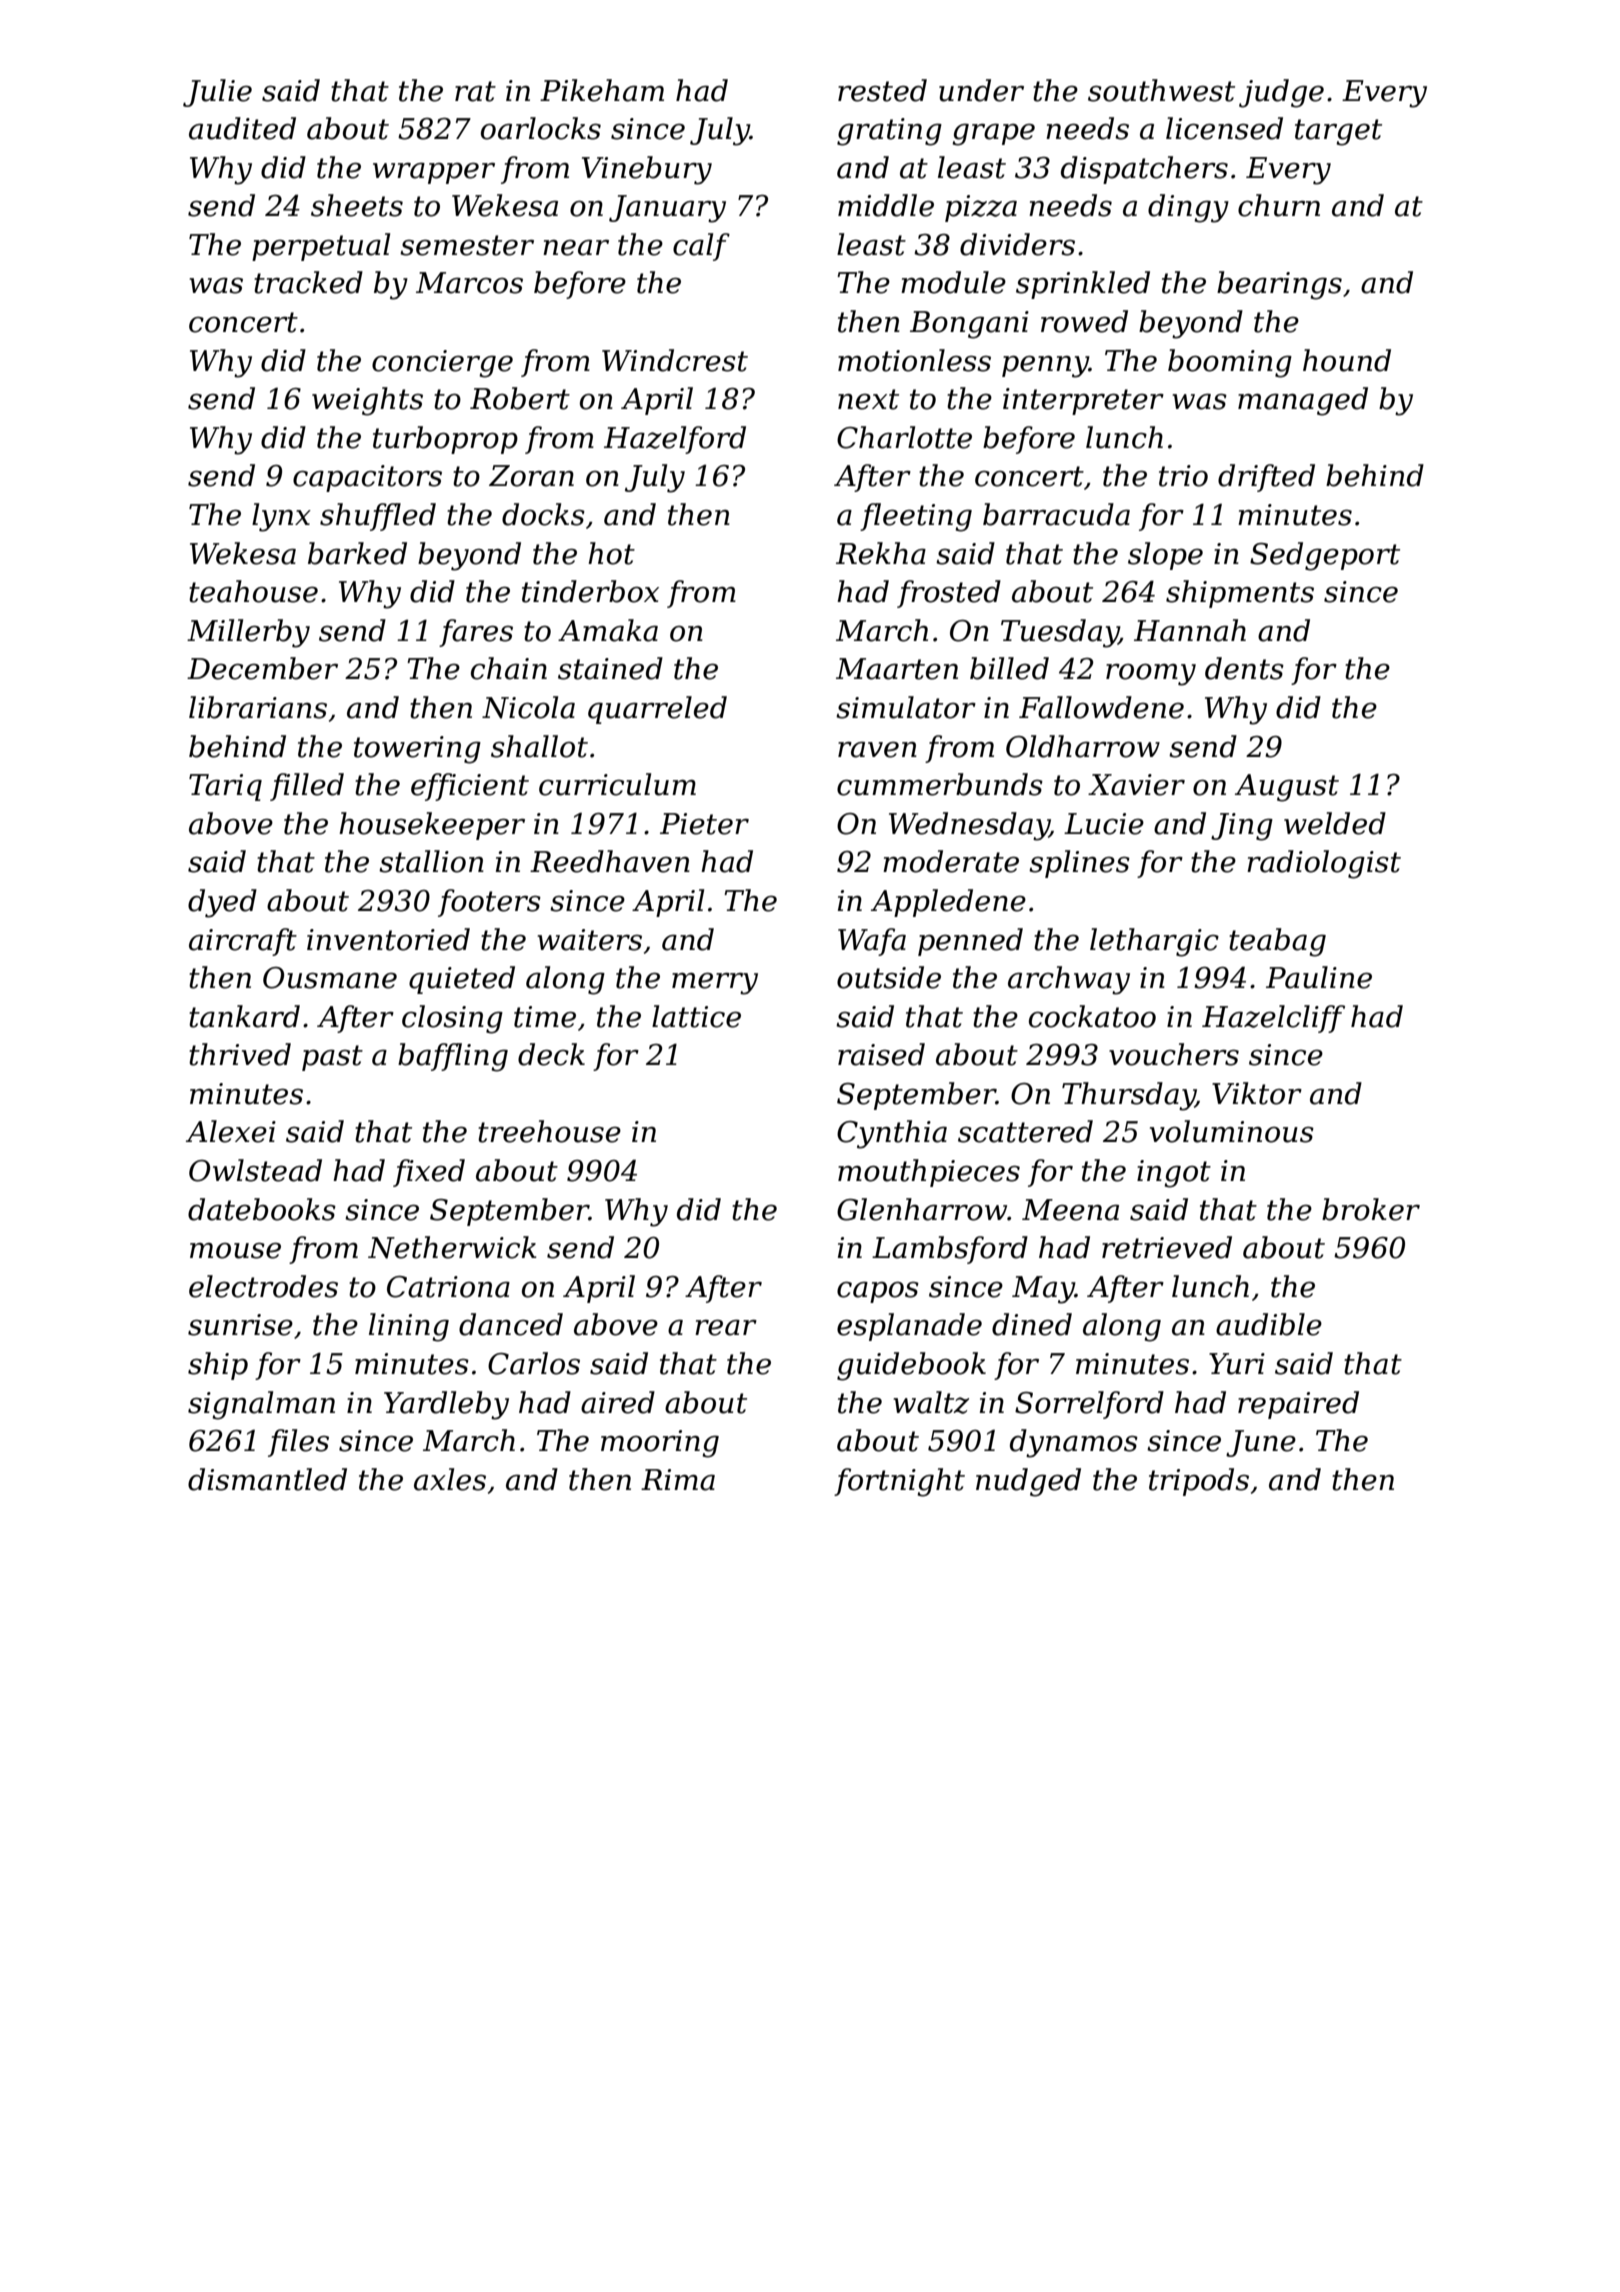  What do you see at coordinates (434, 173) in the document?
I see `wrapper` at bounding box center [434, 173].
